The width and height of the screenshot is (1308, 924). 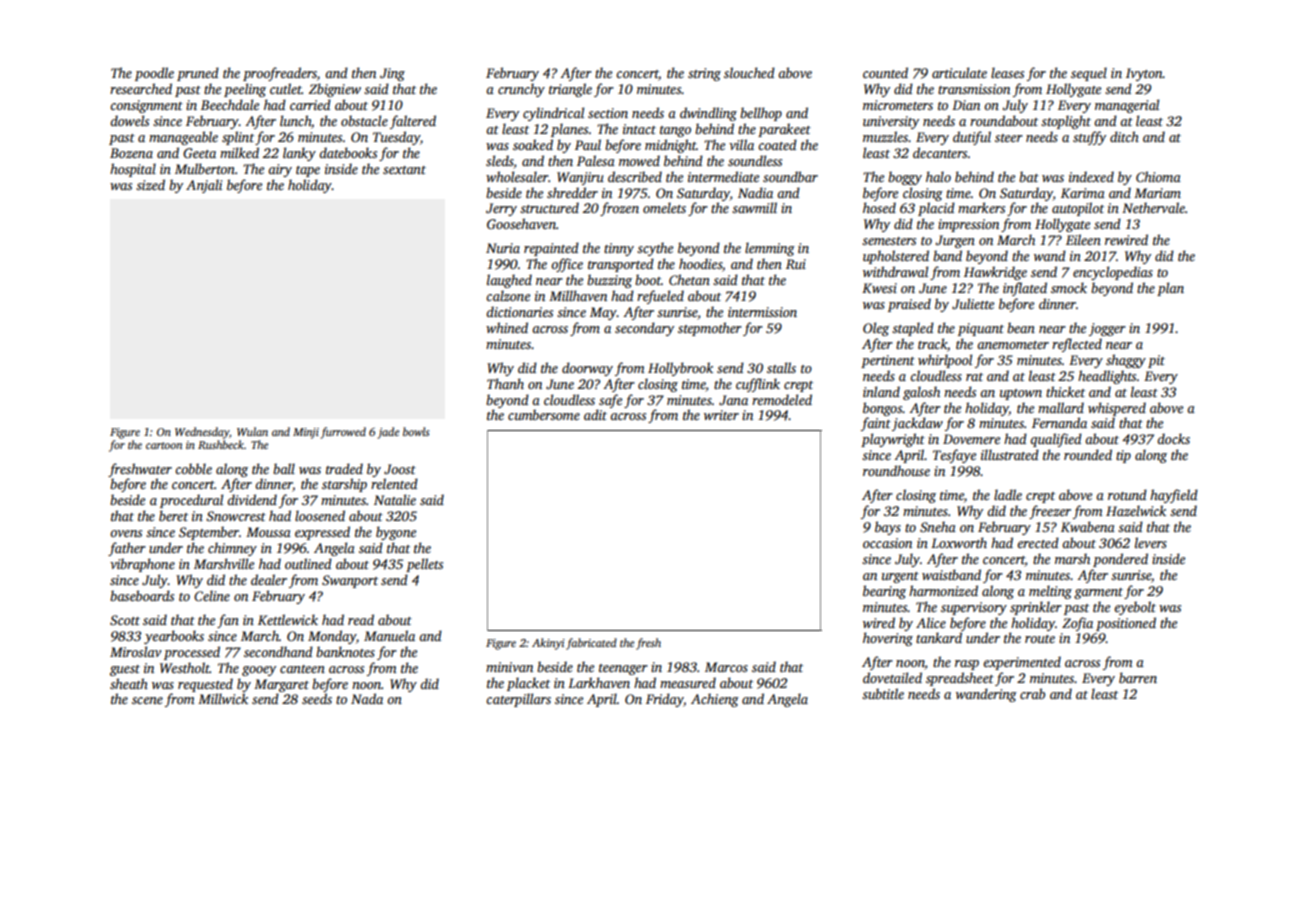 What do you see at coordinates (704, 74) in the screenshot?
I see `string` at bounding box center [704, 74].
